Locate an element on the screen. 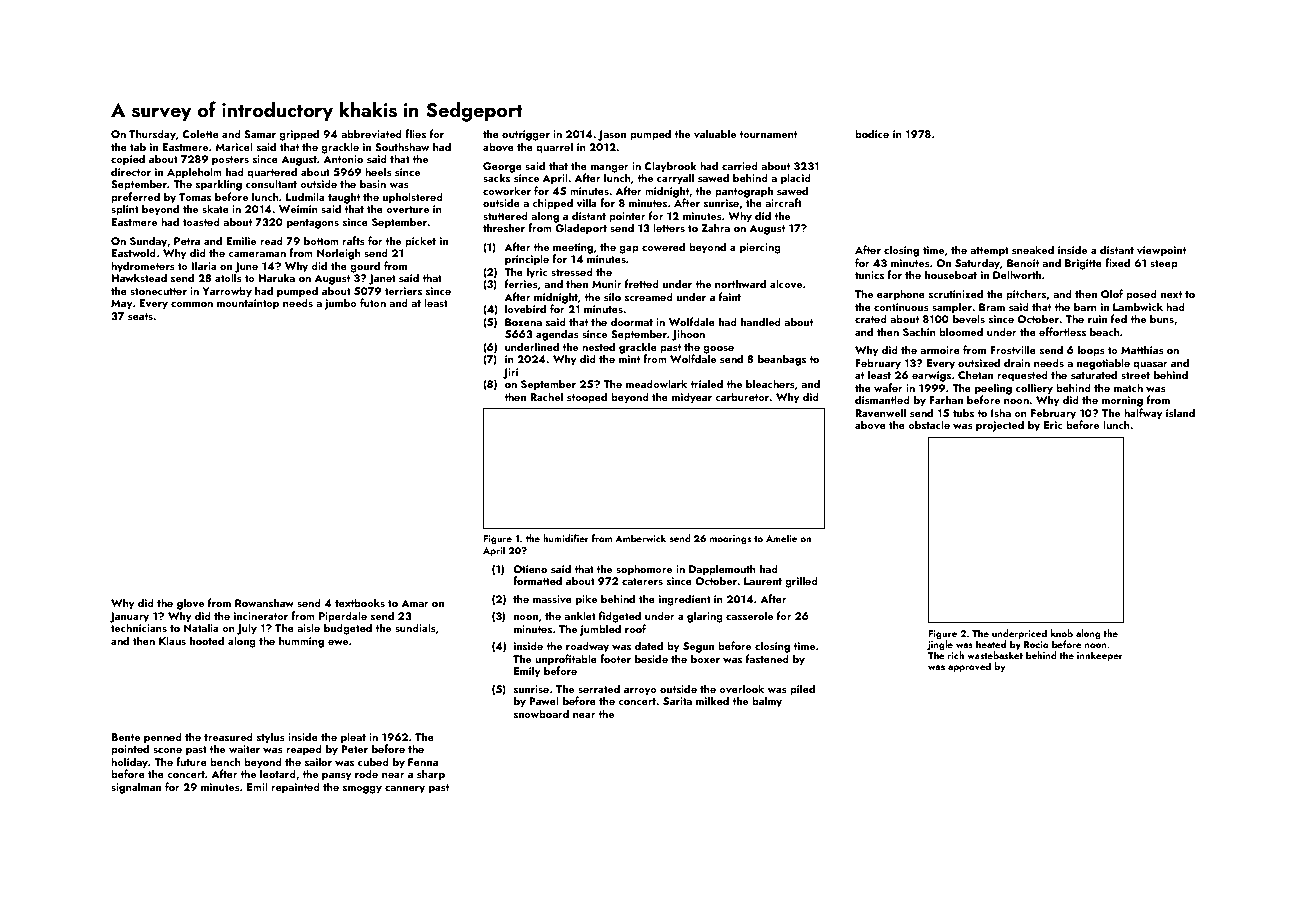  bodice is located at coordinates (872, 133).
